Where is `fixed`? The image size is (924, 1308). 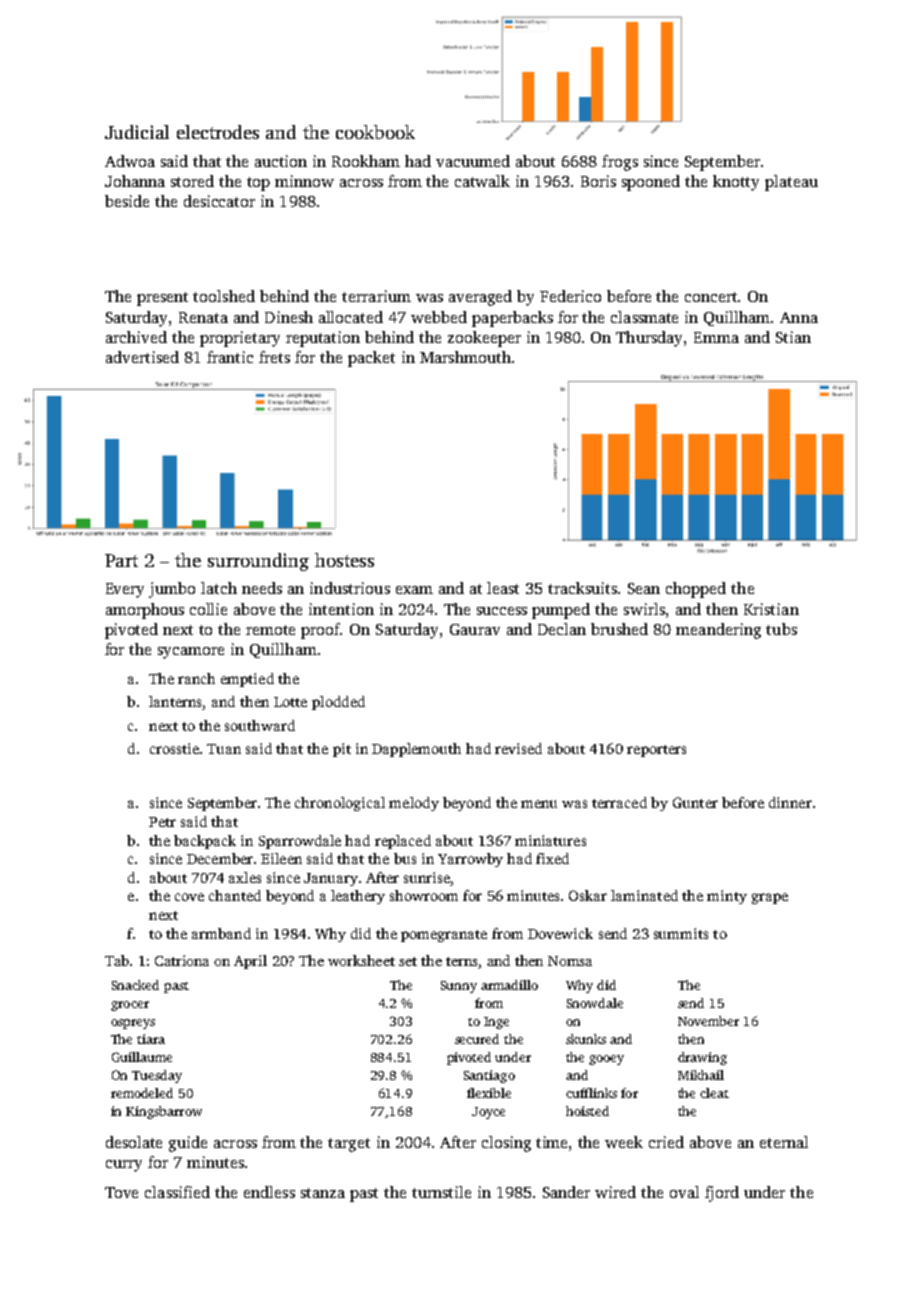 fixed is located at coordinates (552, 858).
